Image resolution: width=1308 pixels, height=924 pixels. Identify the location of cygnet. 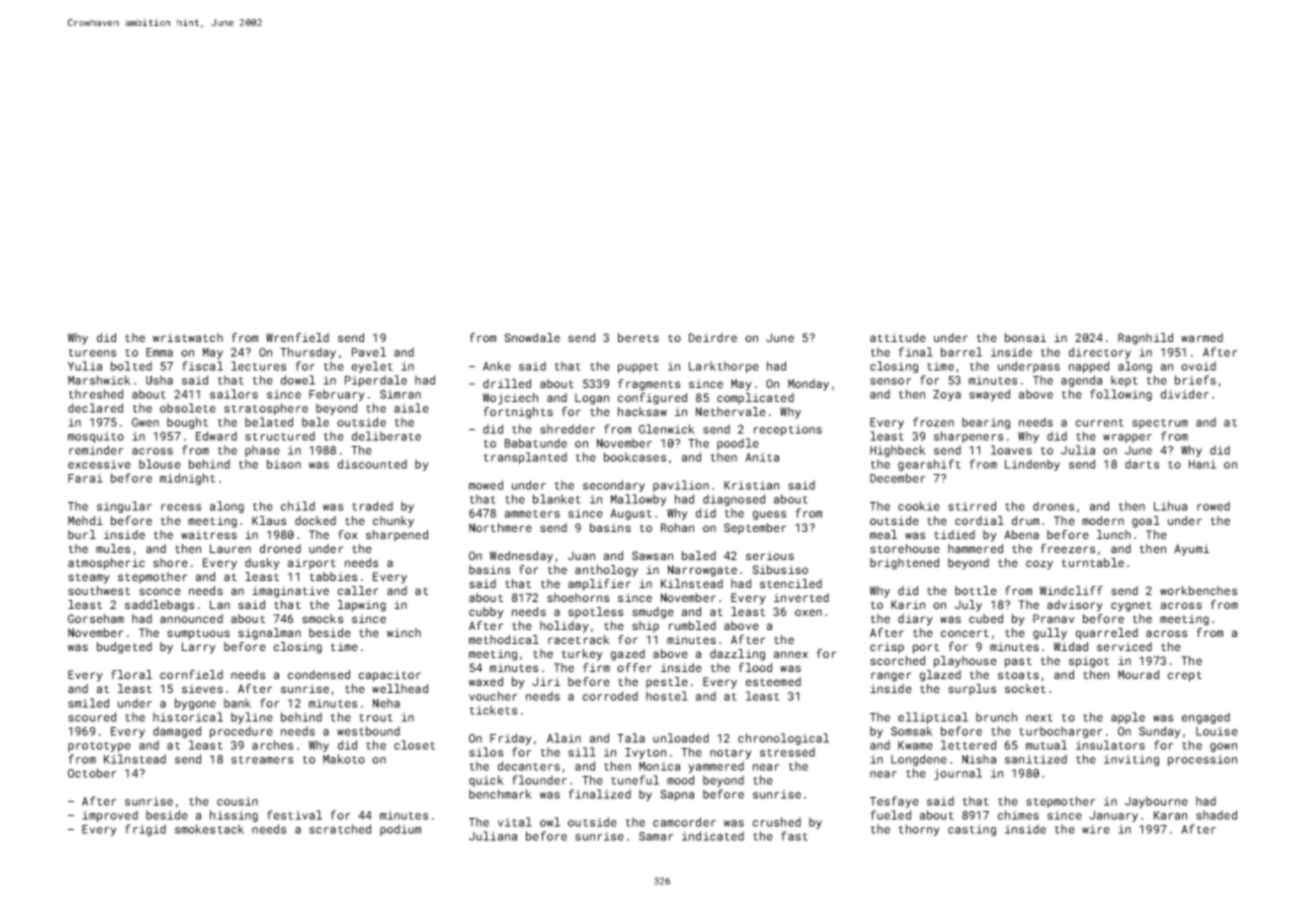
(1131, 606).
